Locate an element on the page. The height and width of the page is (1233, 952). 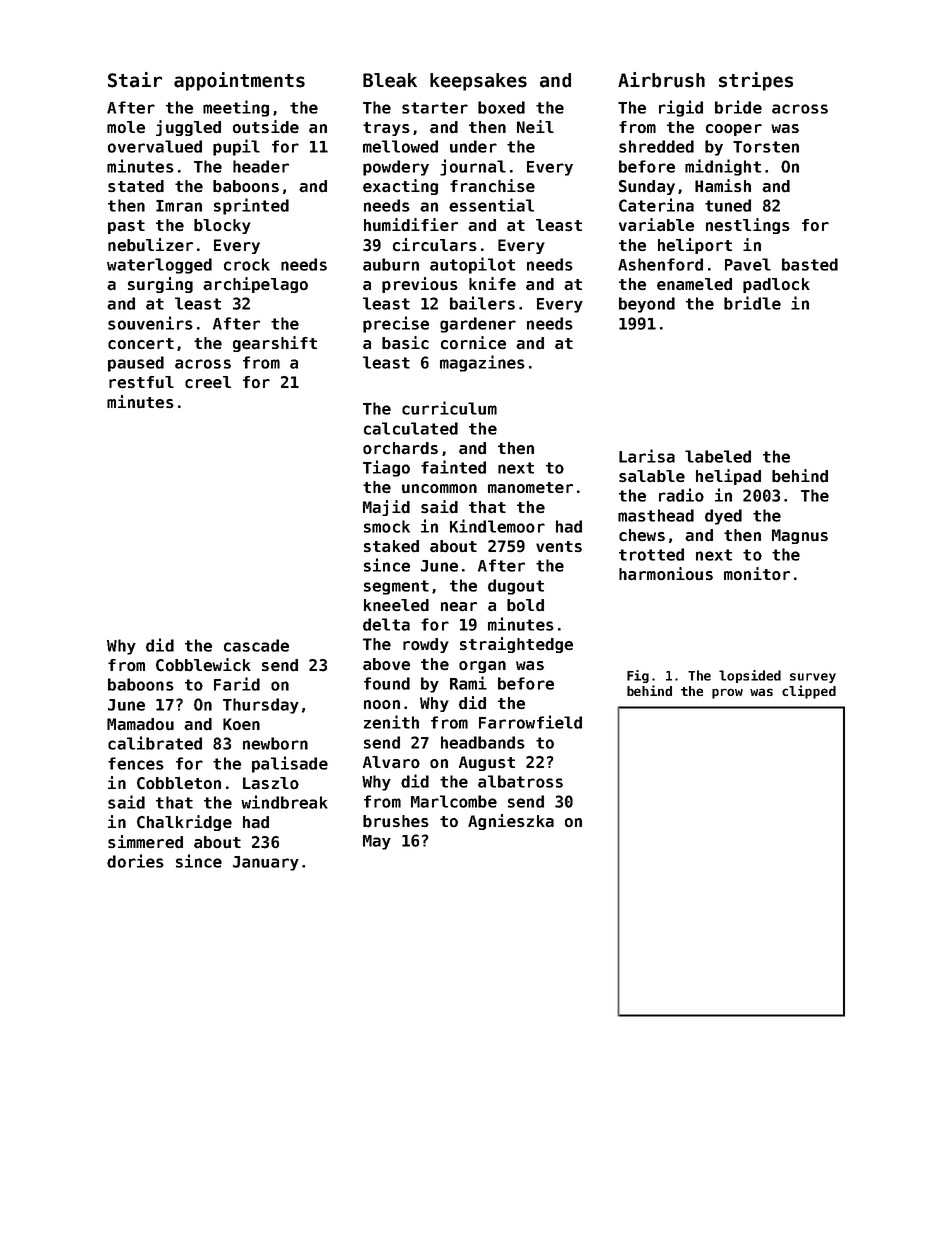
stripes is located at coordinates (756, 81).
